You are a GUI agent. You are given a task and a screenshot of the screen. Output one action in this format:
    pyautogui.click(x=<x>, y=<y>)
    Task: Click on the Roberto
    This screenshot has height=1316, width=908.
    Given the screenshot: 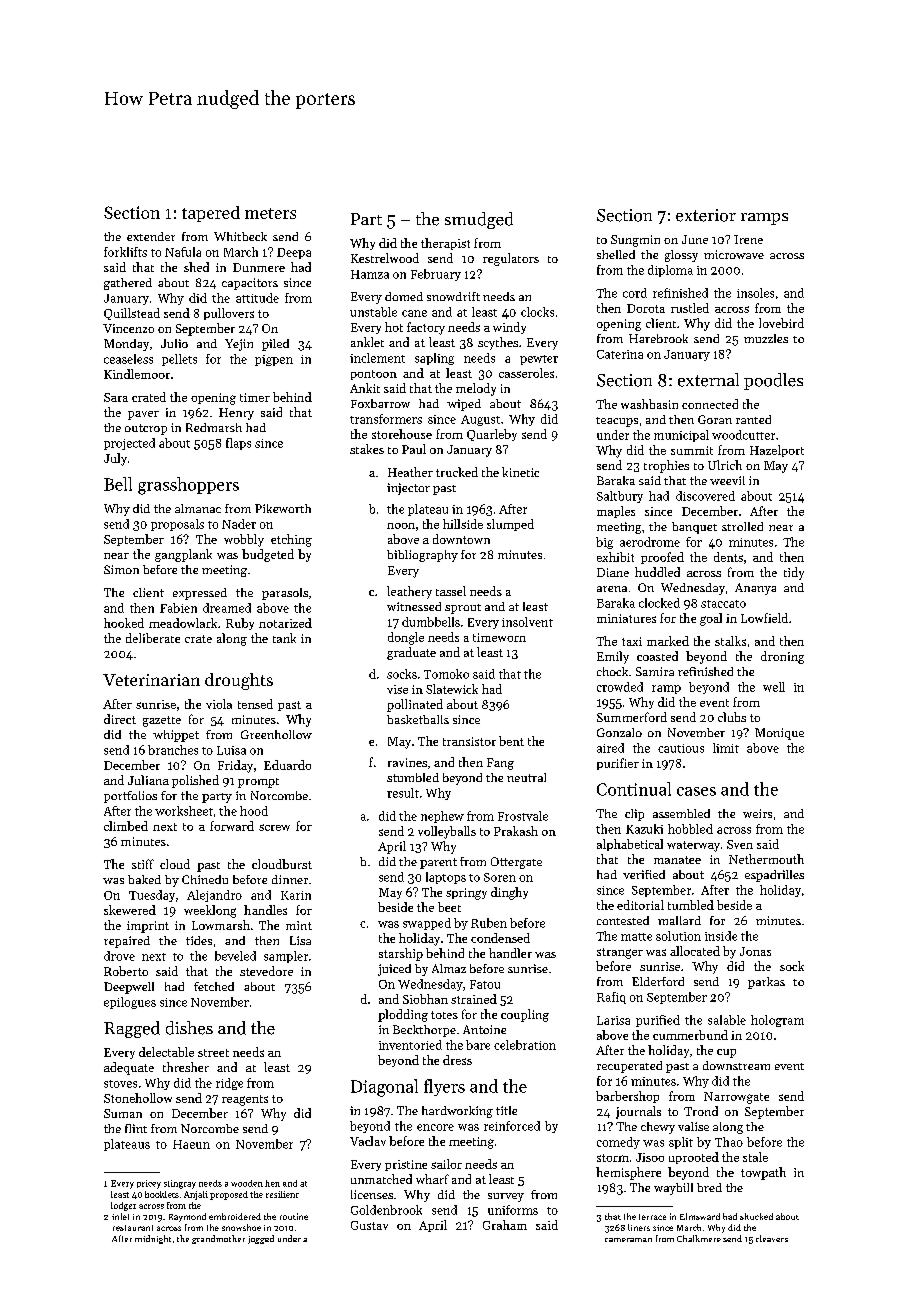 What is the action you would take?
    pyautogui.click(x=126, y=971)
